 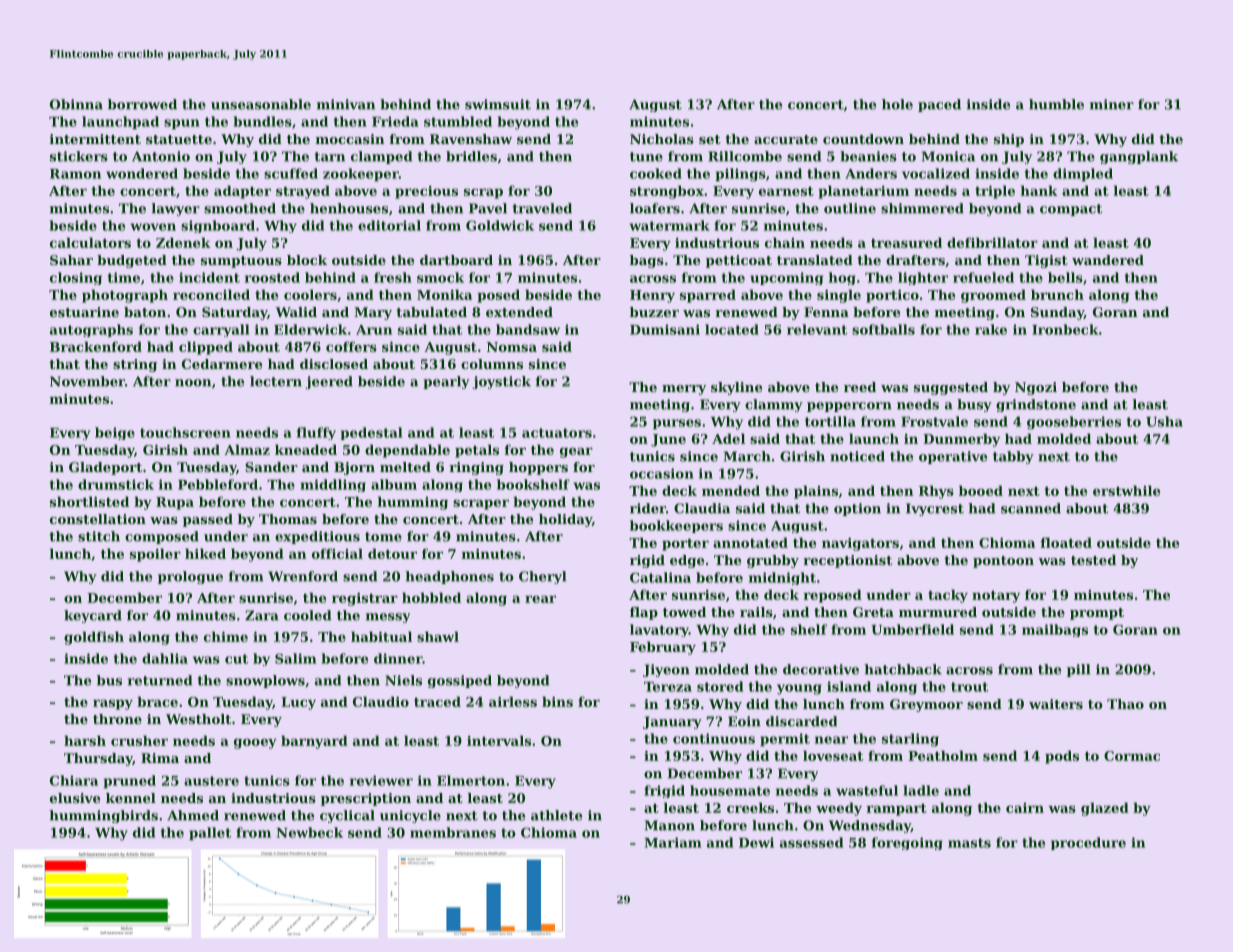 What do you see at coordinates (1071, 210) in the screenshot?
I see `compact` at bounding box center [1071, 210].
